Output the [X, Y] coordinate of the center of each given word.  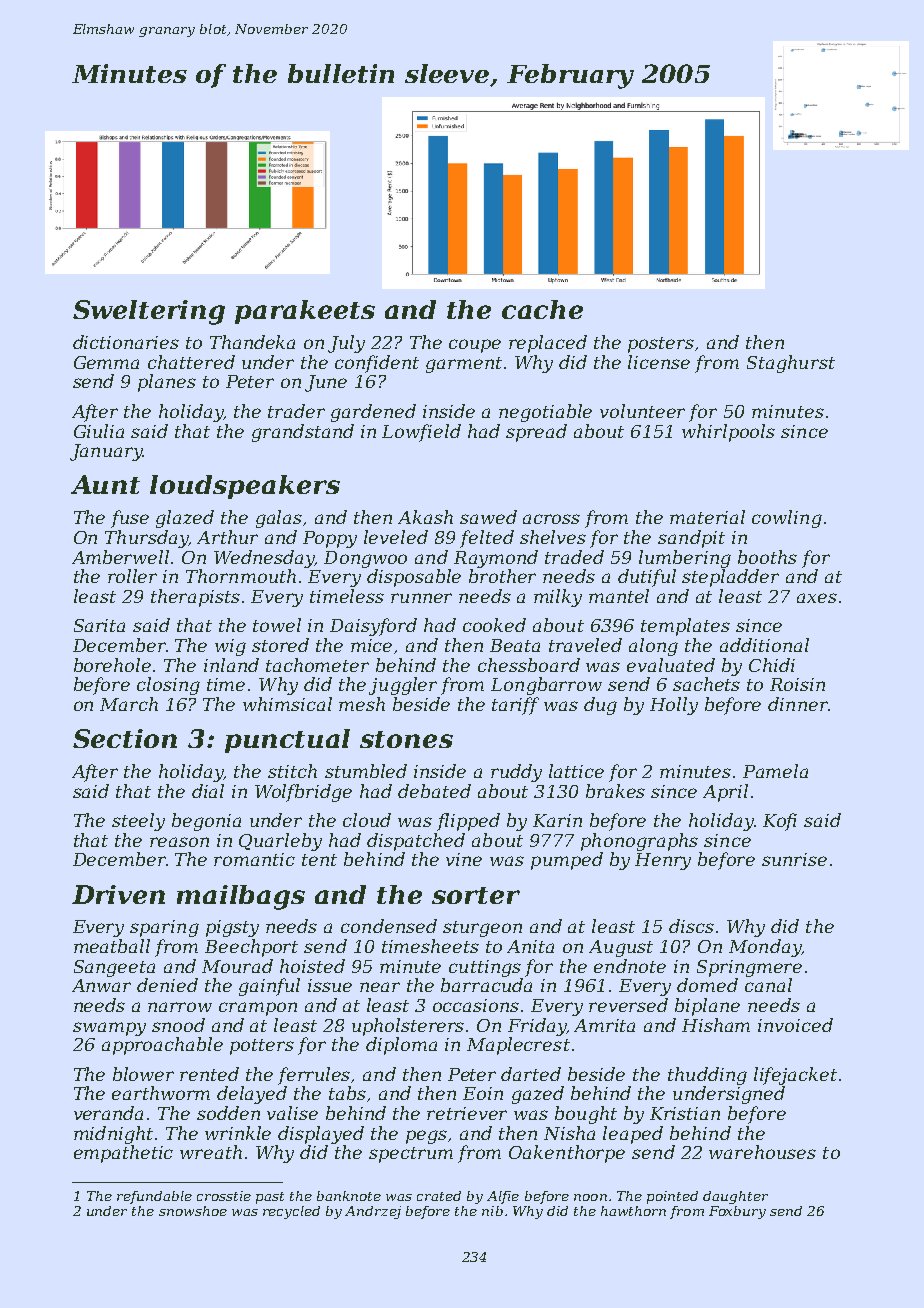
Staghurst [791, 364]
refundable [154, 1197]
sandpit [691, 539]
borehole [112, 665]
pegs [426, 1137]
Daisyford [373, 627]
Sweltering [149, 312]
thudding [707, 1076]
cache [542, 309]
